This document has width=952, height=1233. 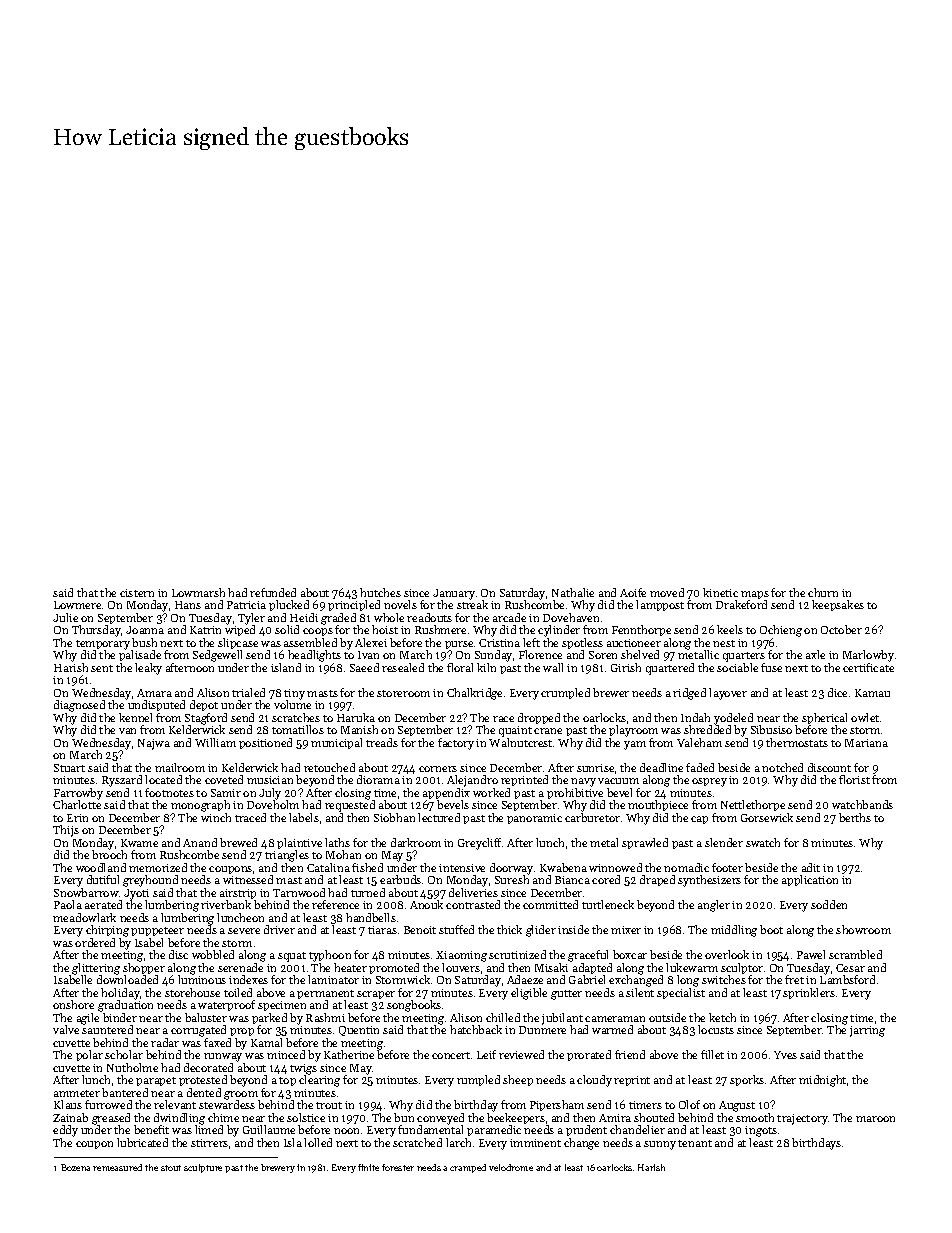 What do you see at coordinates (511, 1167) in the document?
I see `velodrome` at bounding box center [511, 1167].
